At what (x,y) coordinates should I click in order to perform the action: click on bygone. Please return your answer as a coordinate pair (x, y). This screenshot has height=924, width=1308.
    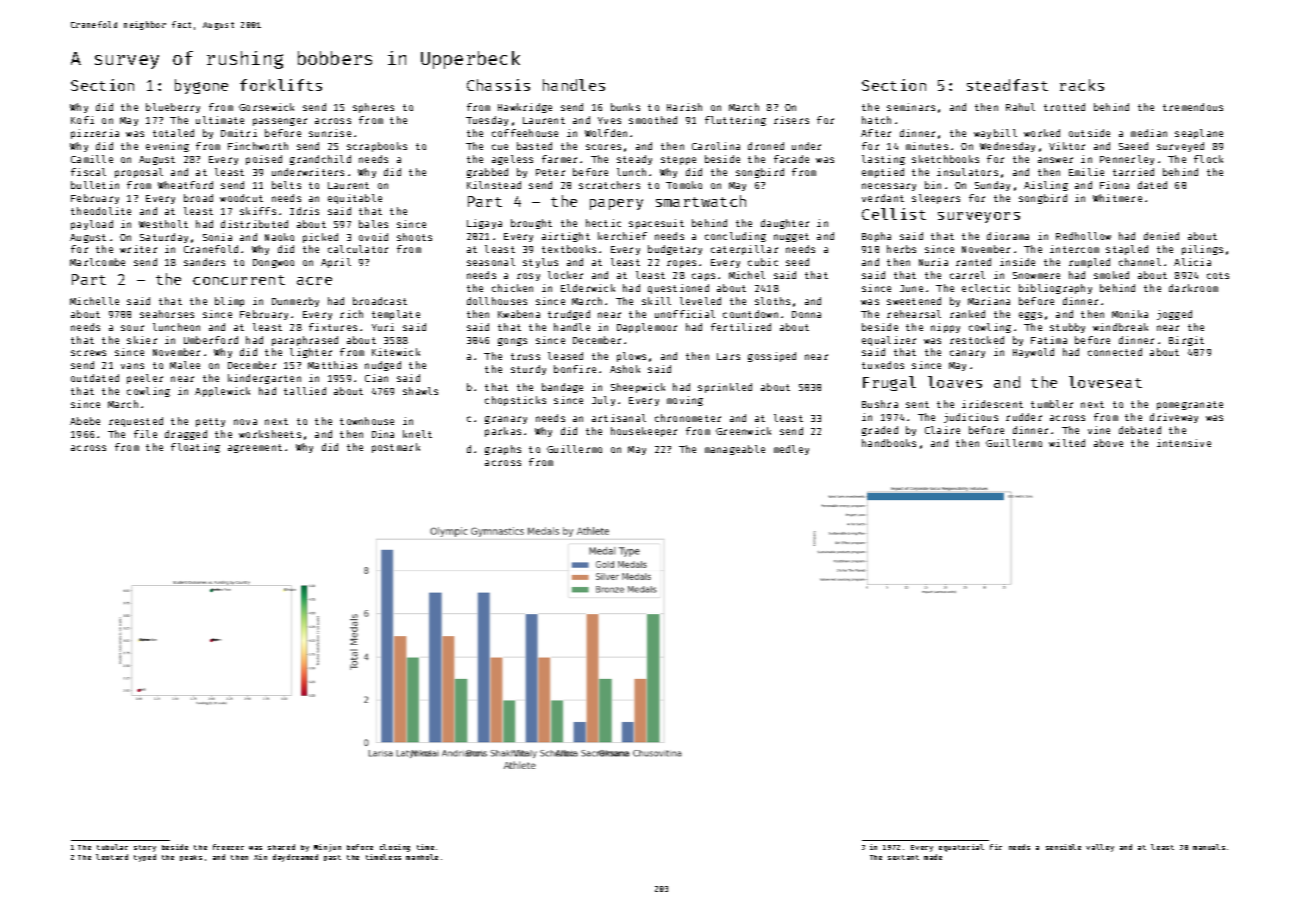
    Looking at the image, I should click on (201, 86).
